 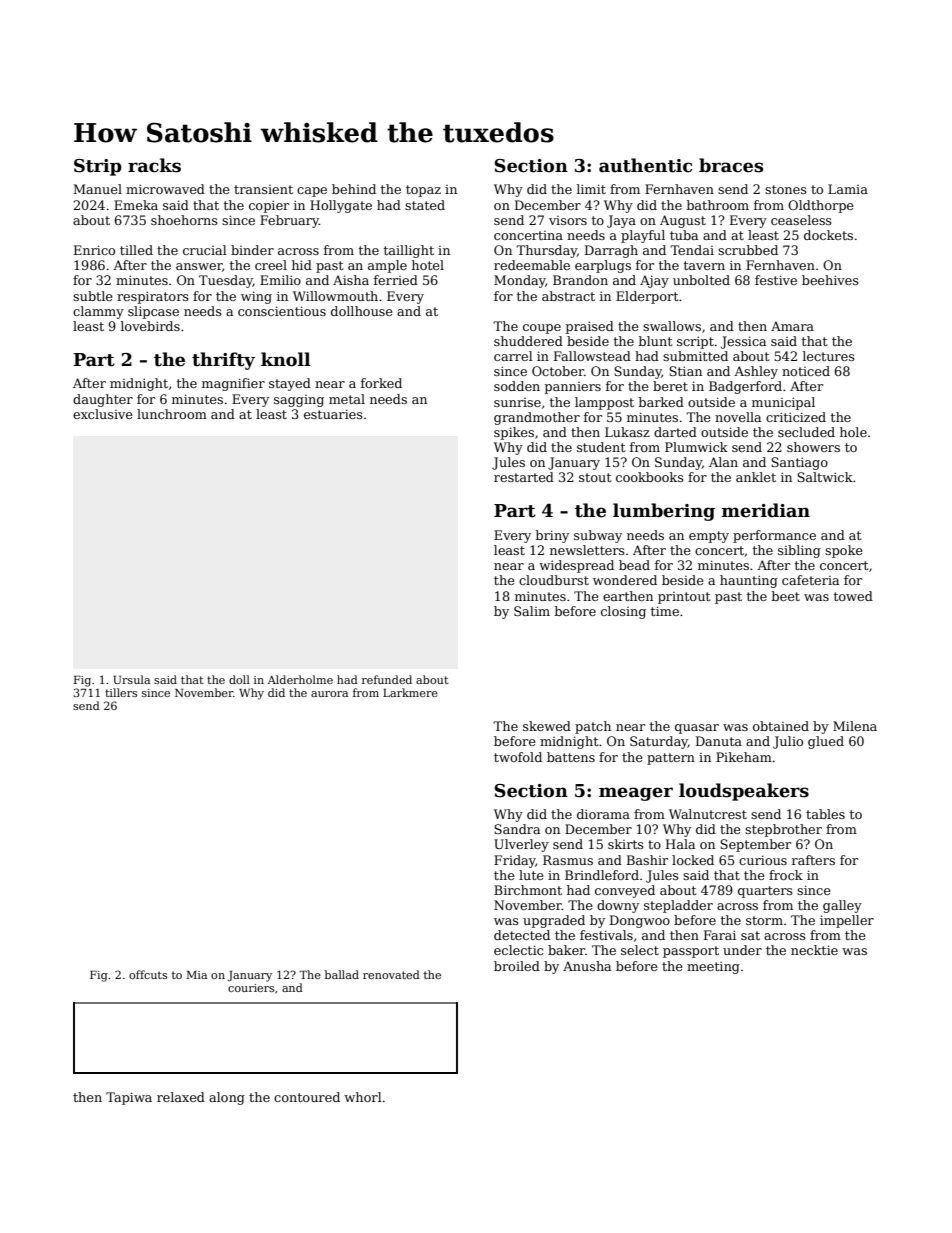 What do you see at coordinates (786, 875) in the screenshot?
I see `frock` at bounding box center [786, 875].
